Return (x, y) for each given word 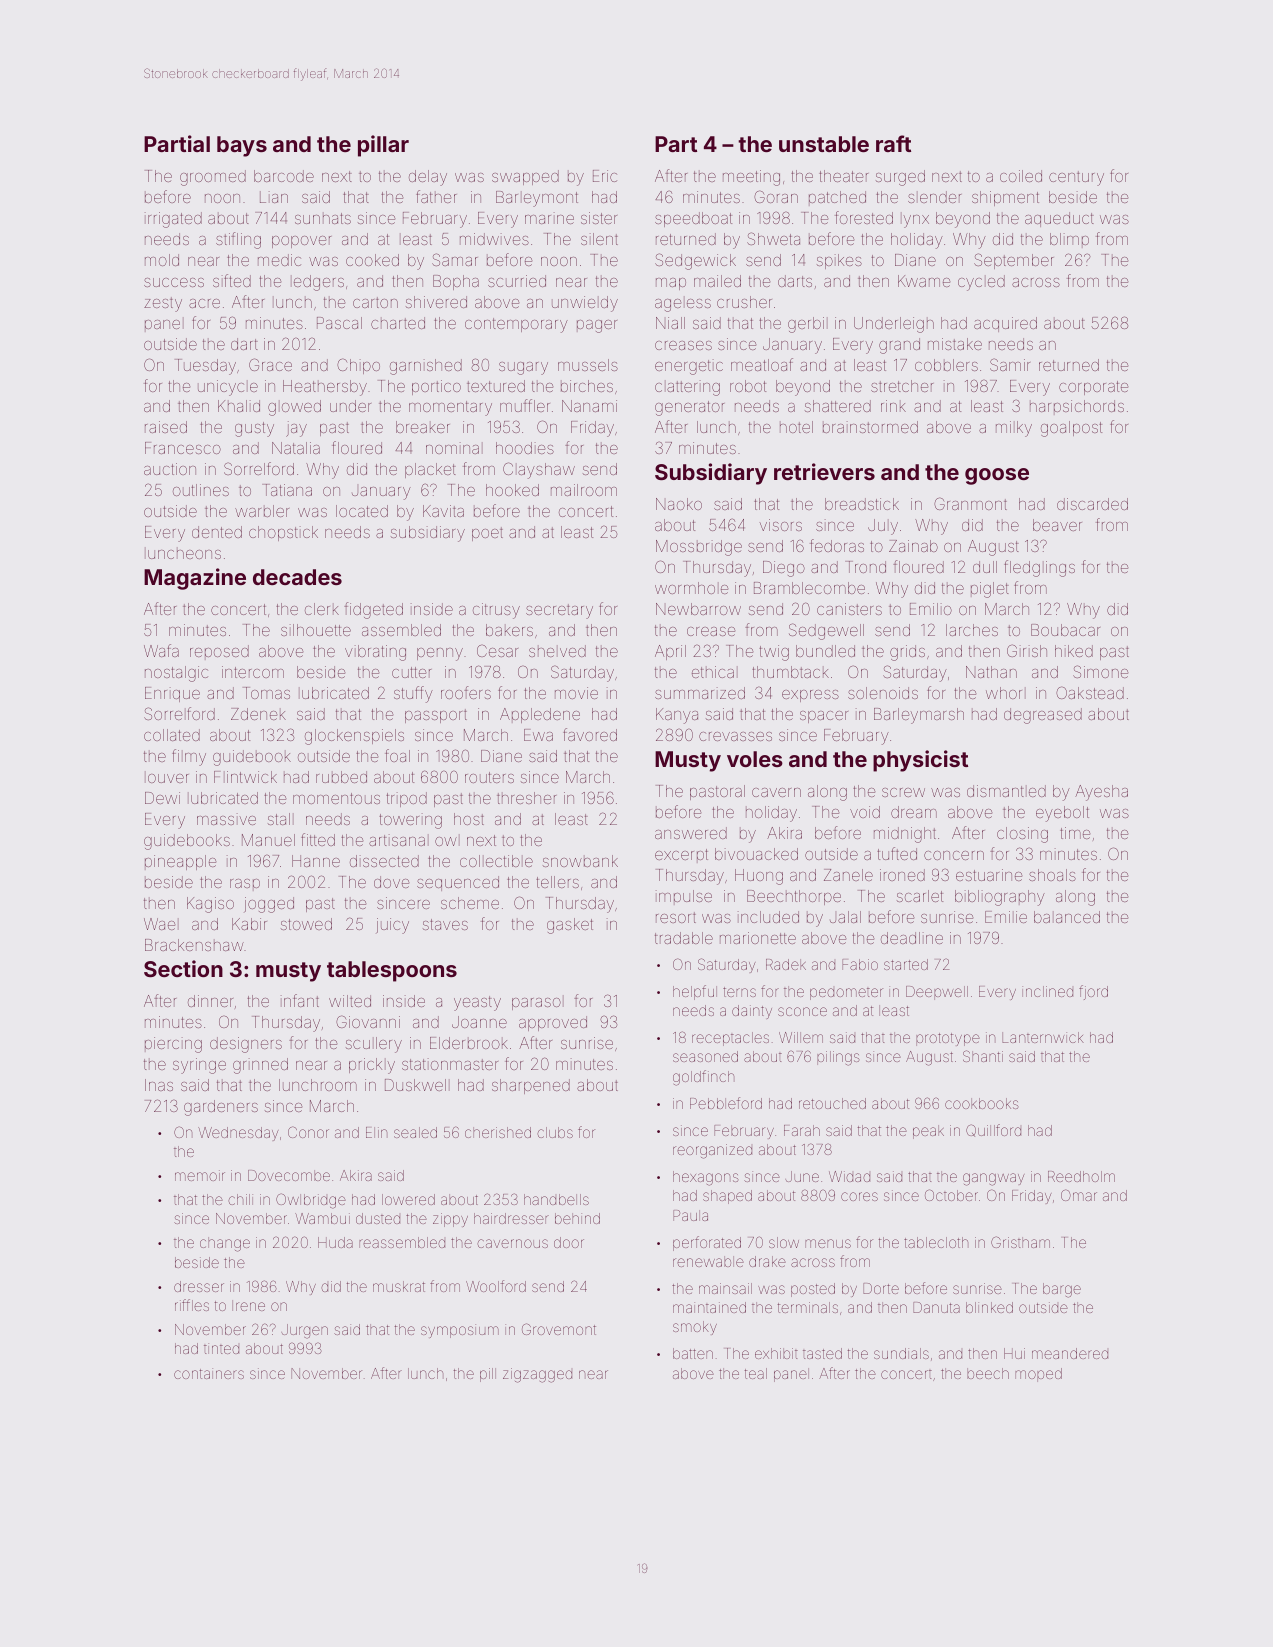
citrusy (496, 611)
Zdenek (258, 714)
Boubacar (1065, 630)
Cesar (497, 651)
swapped (525, 177)
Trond (865, 567)
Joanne (479, 1022)
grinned (260, 1066)
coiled (1021, 176)
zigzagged (537, 1375)
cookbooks (981, 1103)
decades (297, 577)
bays (242, 146)
